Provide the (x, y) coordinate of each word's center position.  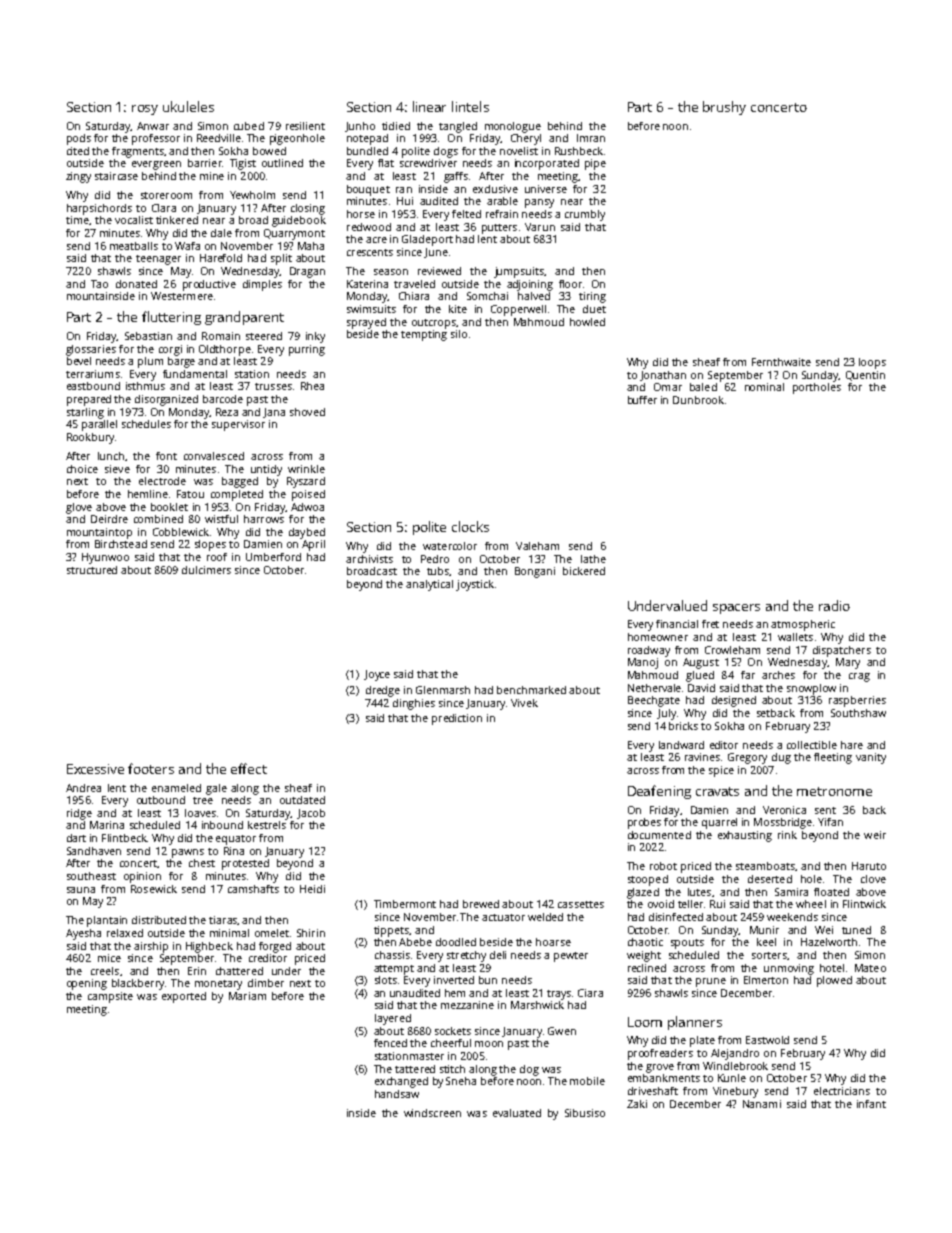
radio (834, 605)
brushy (724, 108)
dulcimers (206, 570)
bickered (584, 571)
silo (459, 334)
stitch (452, 1069)
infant (871, 1104)
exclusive (495, 189)
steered (264, 336)
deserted (770, 879)
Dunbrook (698, 400)
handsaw (397, 1094)
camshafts (253, 889)
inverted (454, 980)
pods (79, 139)
